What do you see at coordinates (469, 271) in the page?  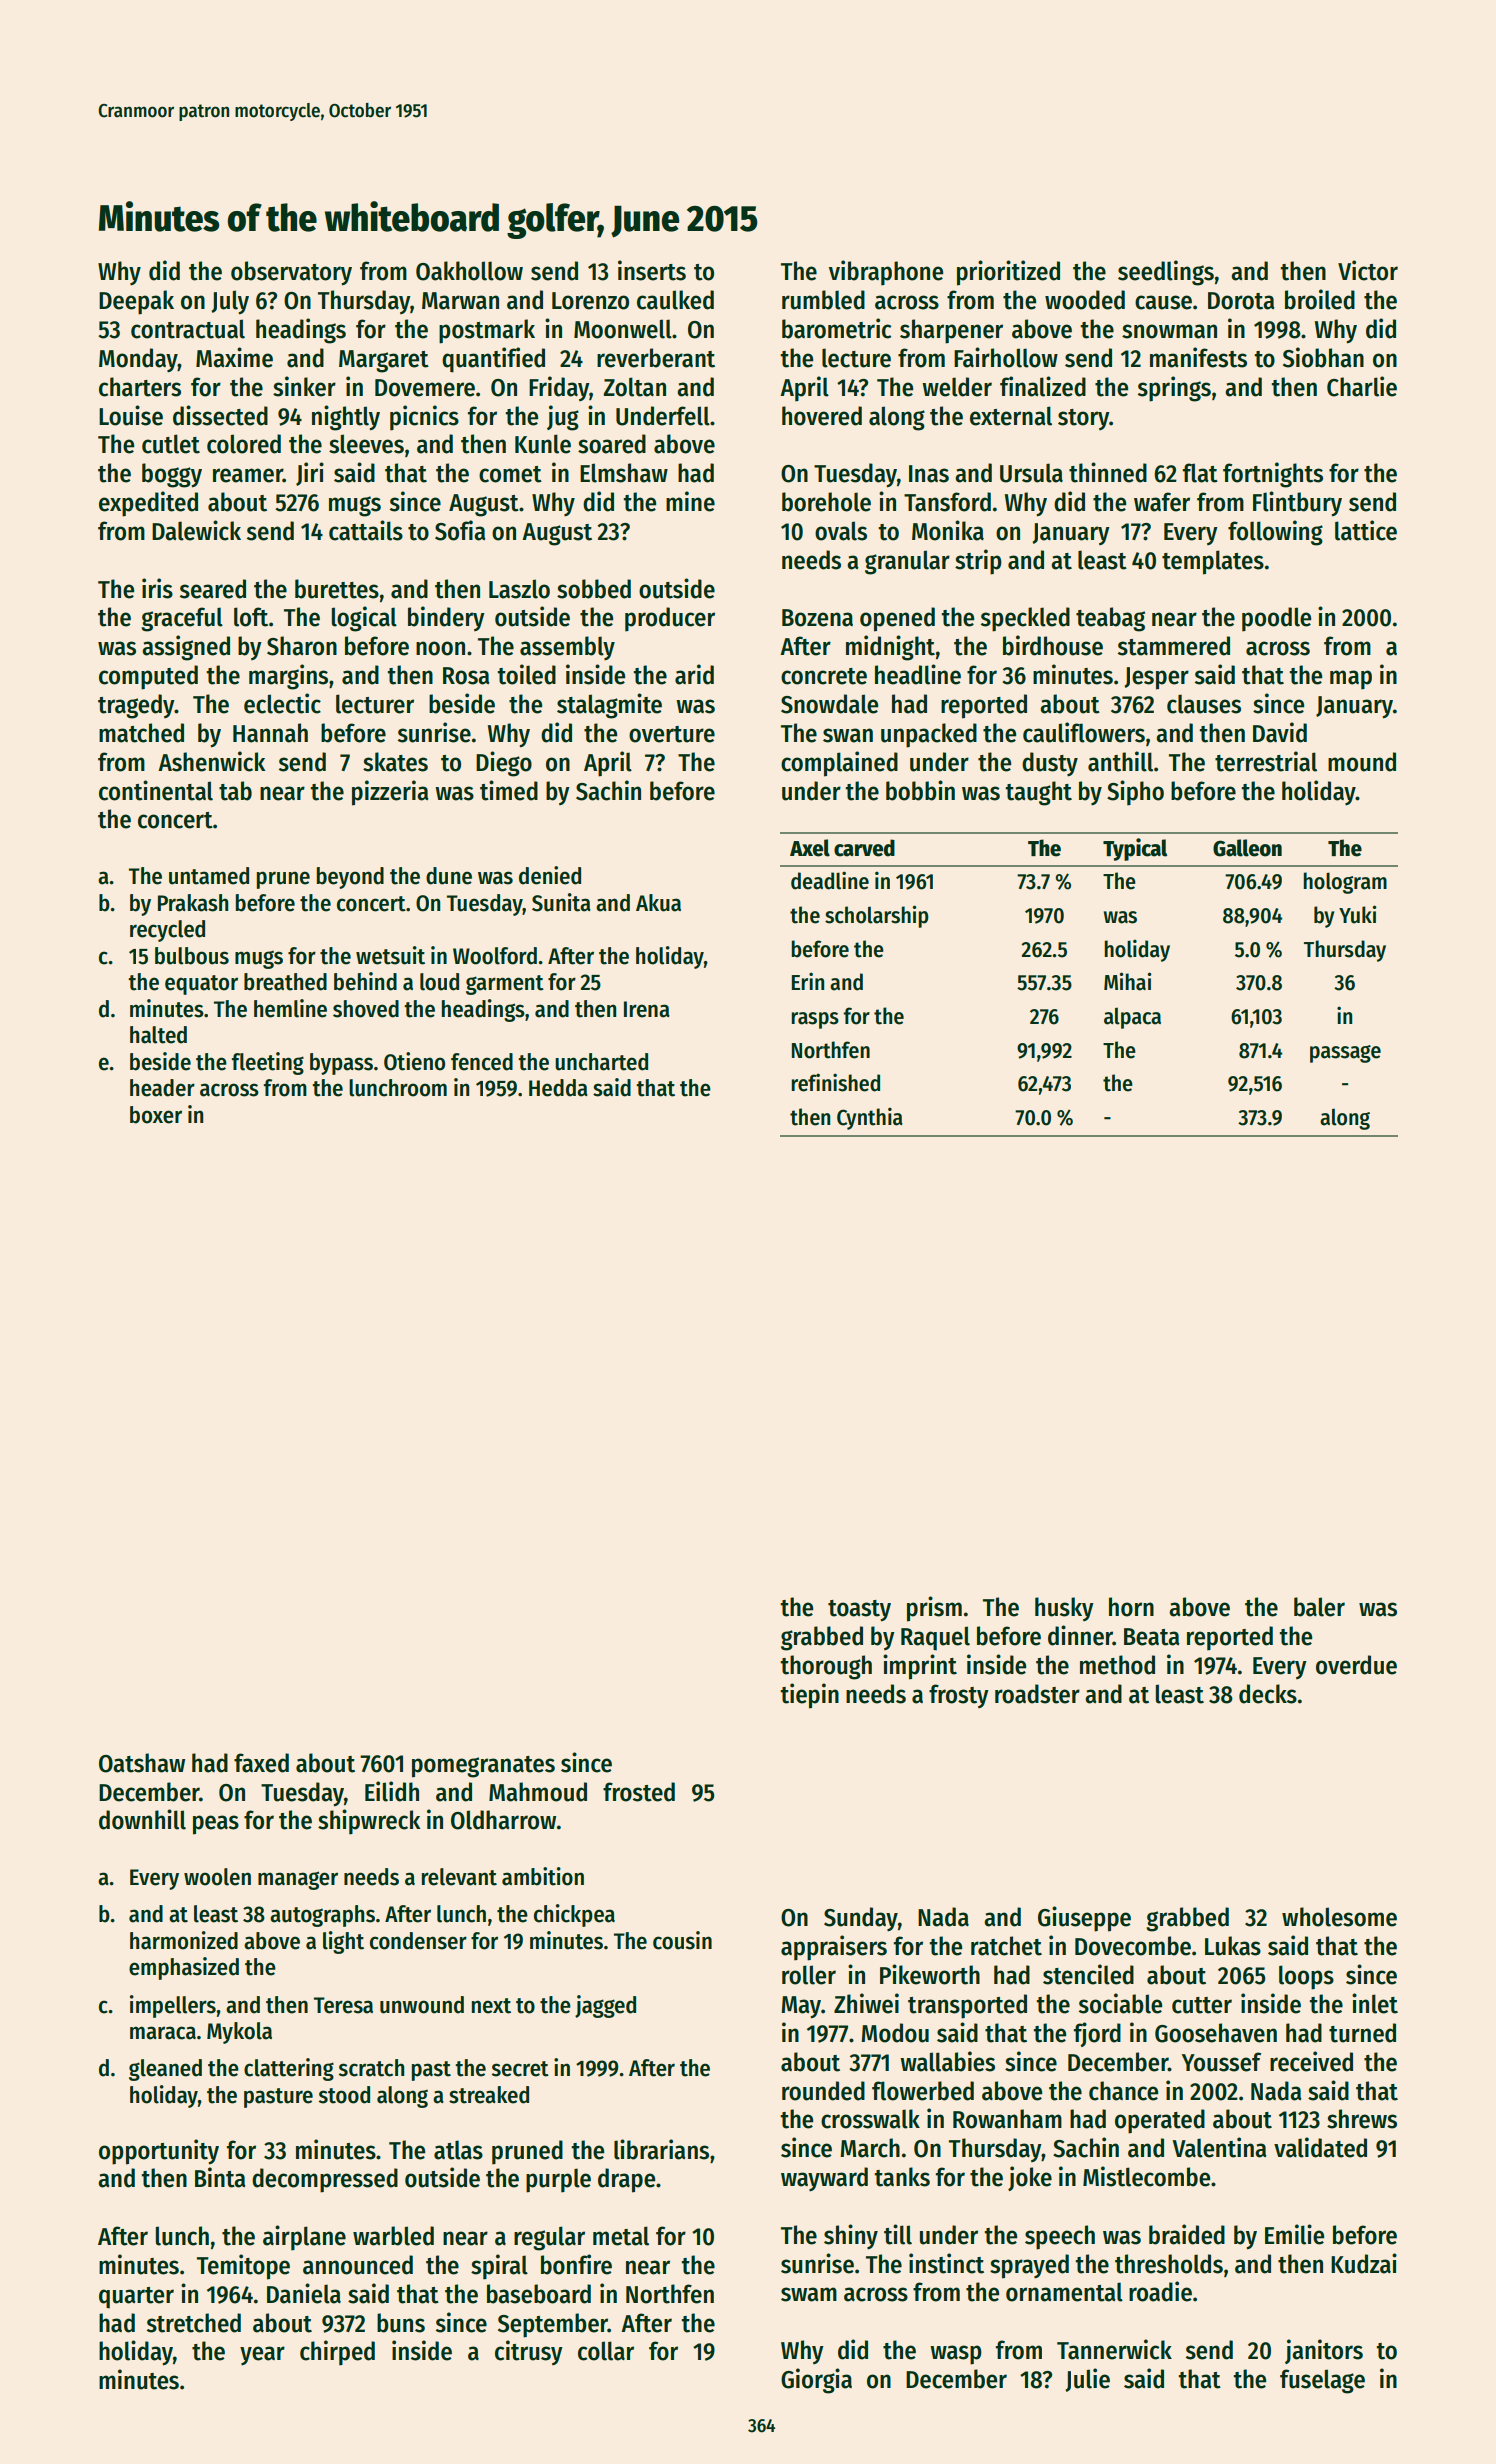 I see `Oakhollow` at bounding box center [469, 271].
